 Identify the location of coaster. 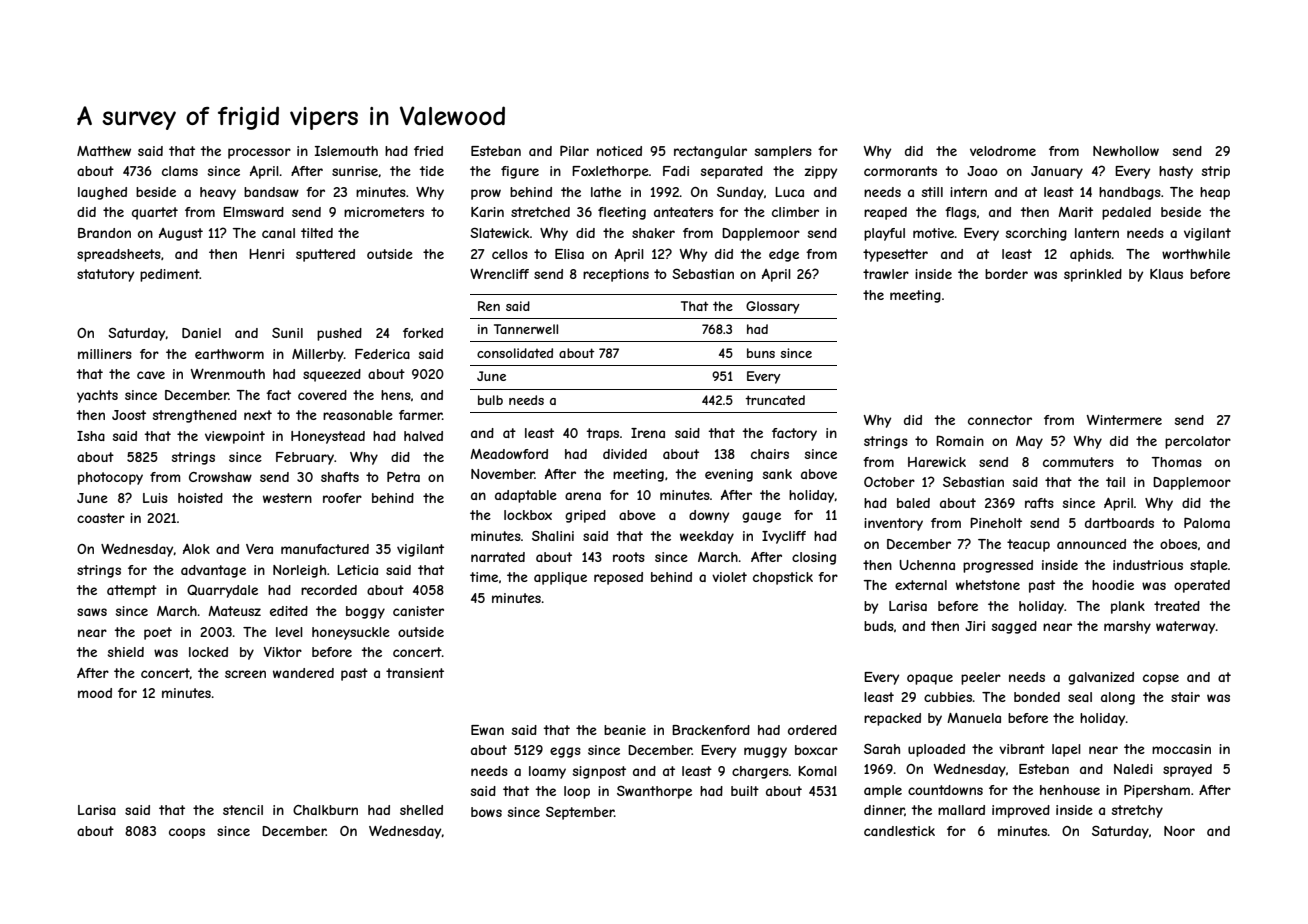
(101, 518).
